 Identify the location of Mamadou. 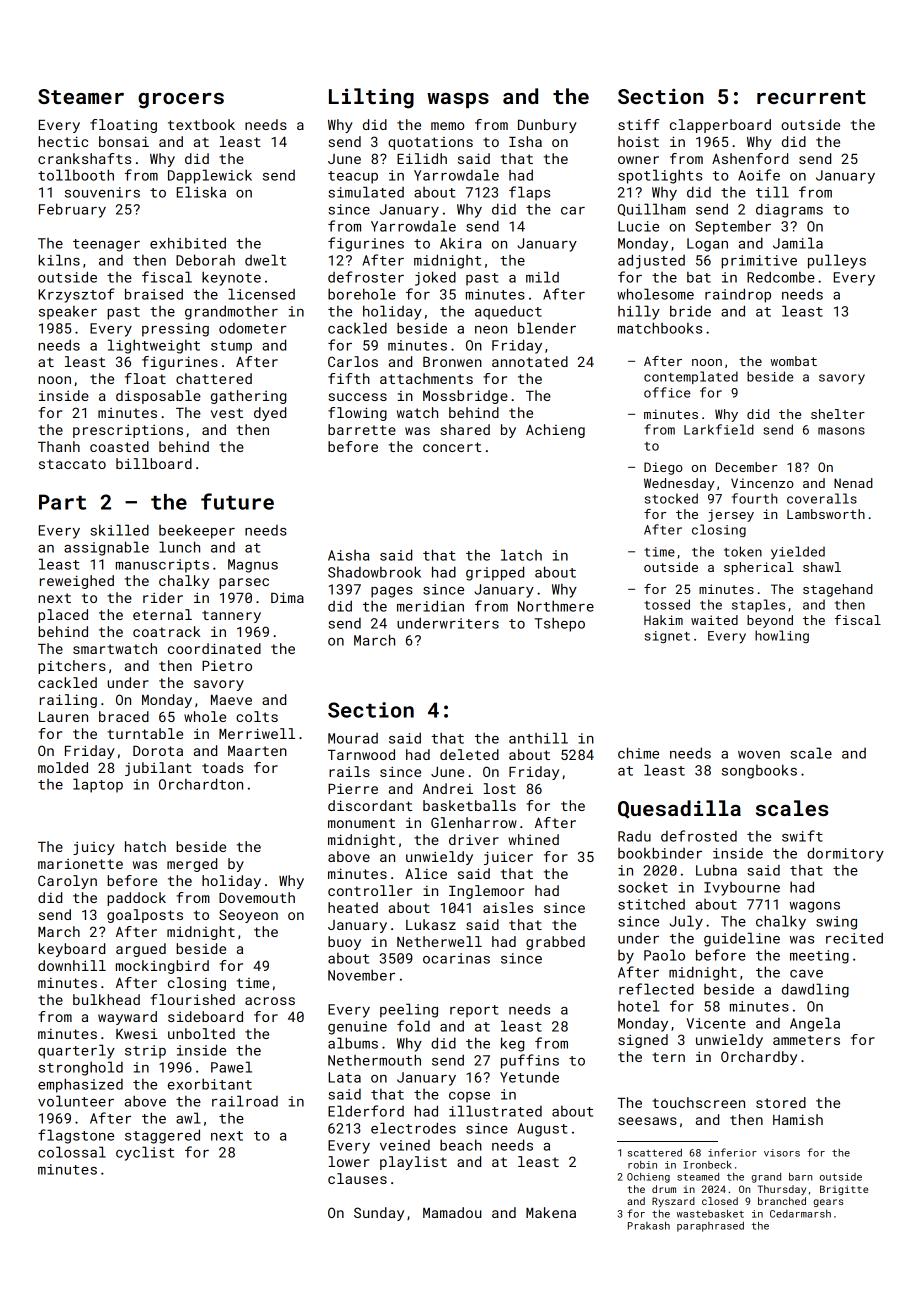
(452, 1212).
